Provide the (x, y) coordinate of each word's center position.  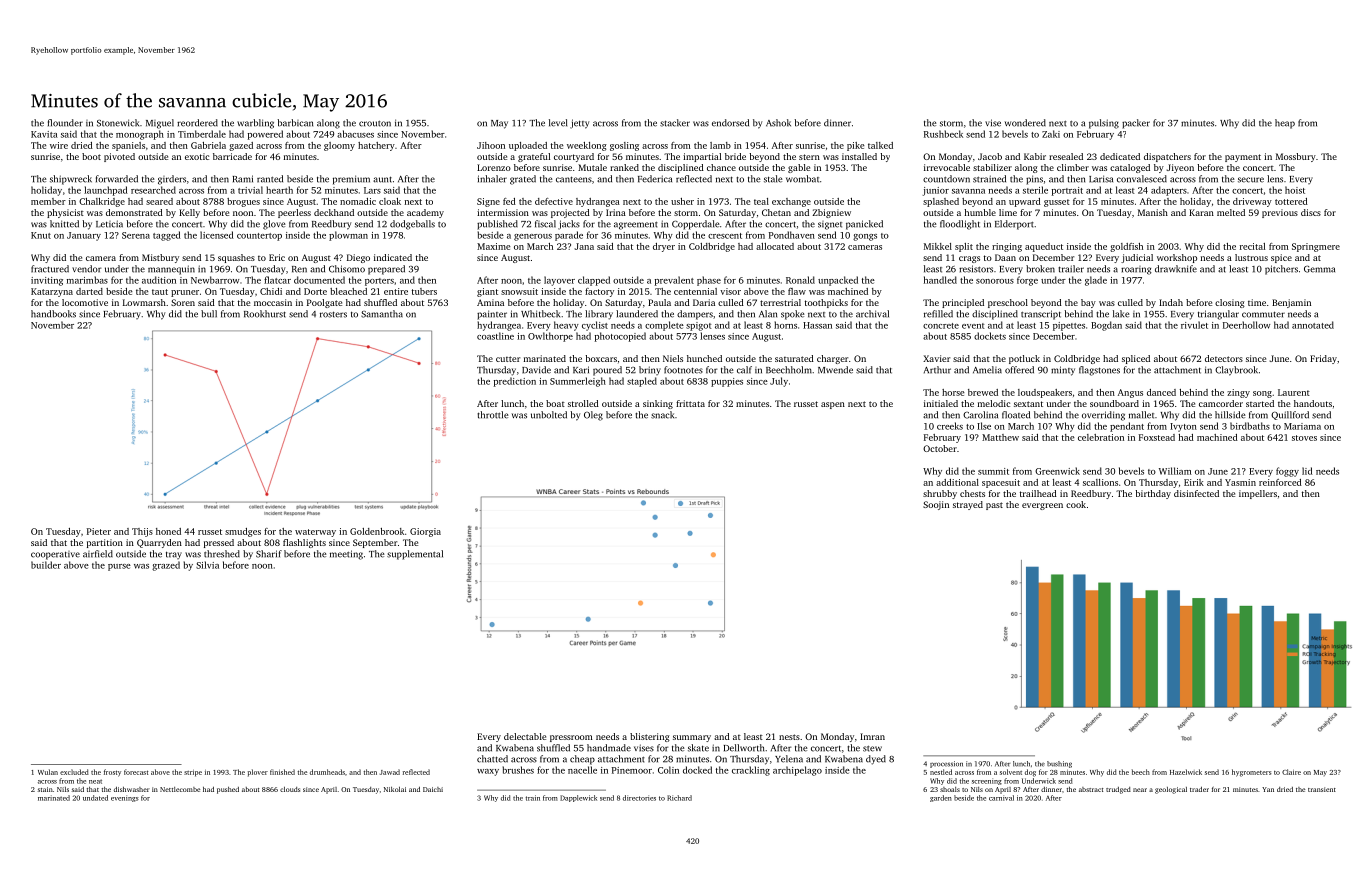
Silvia (207, 565)
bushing (1059, 764)
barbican (295, 123)
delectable (525, 736)
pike (856, 146)
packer (1136, 124)
